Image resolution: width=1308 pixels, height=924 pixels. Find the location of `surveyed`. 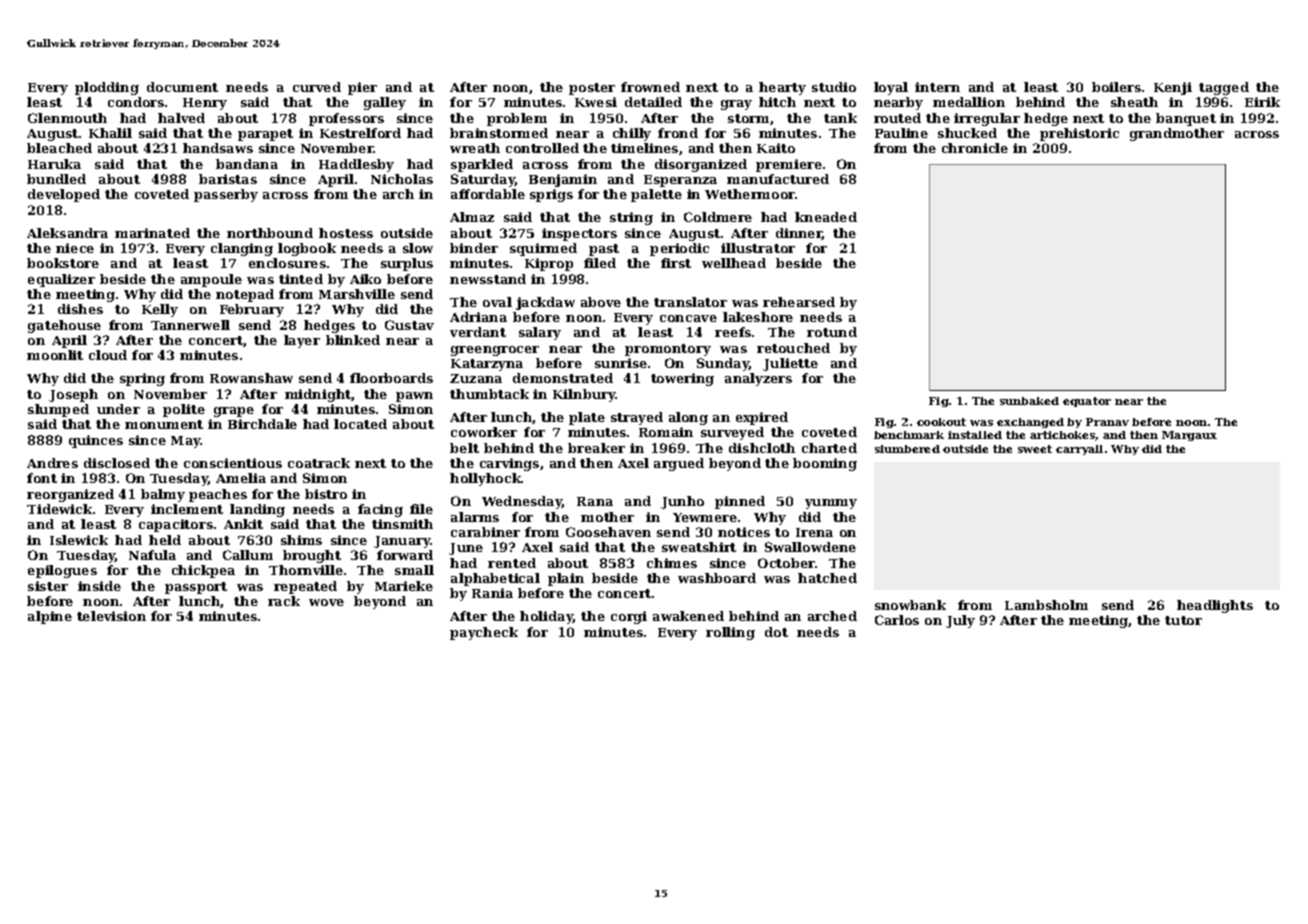

surveyed is located at coordinates (732, 433).
